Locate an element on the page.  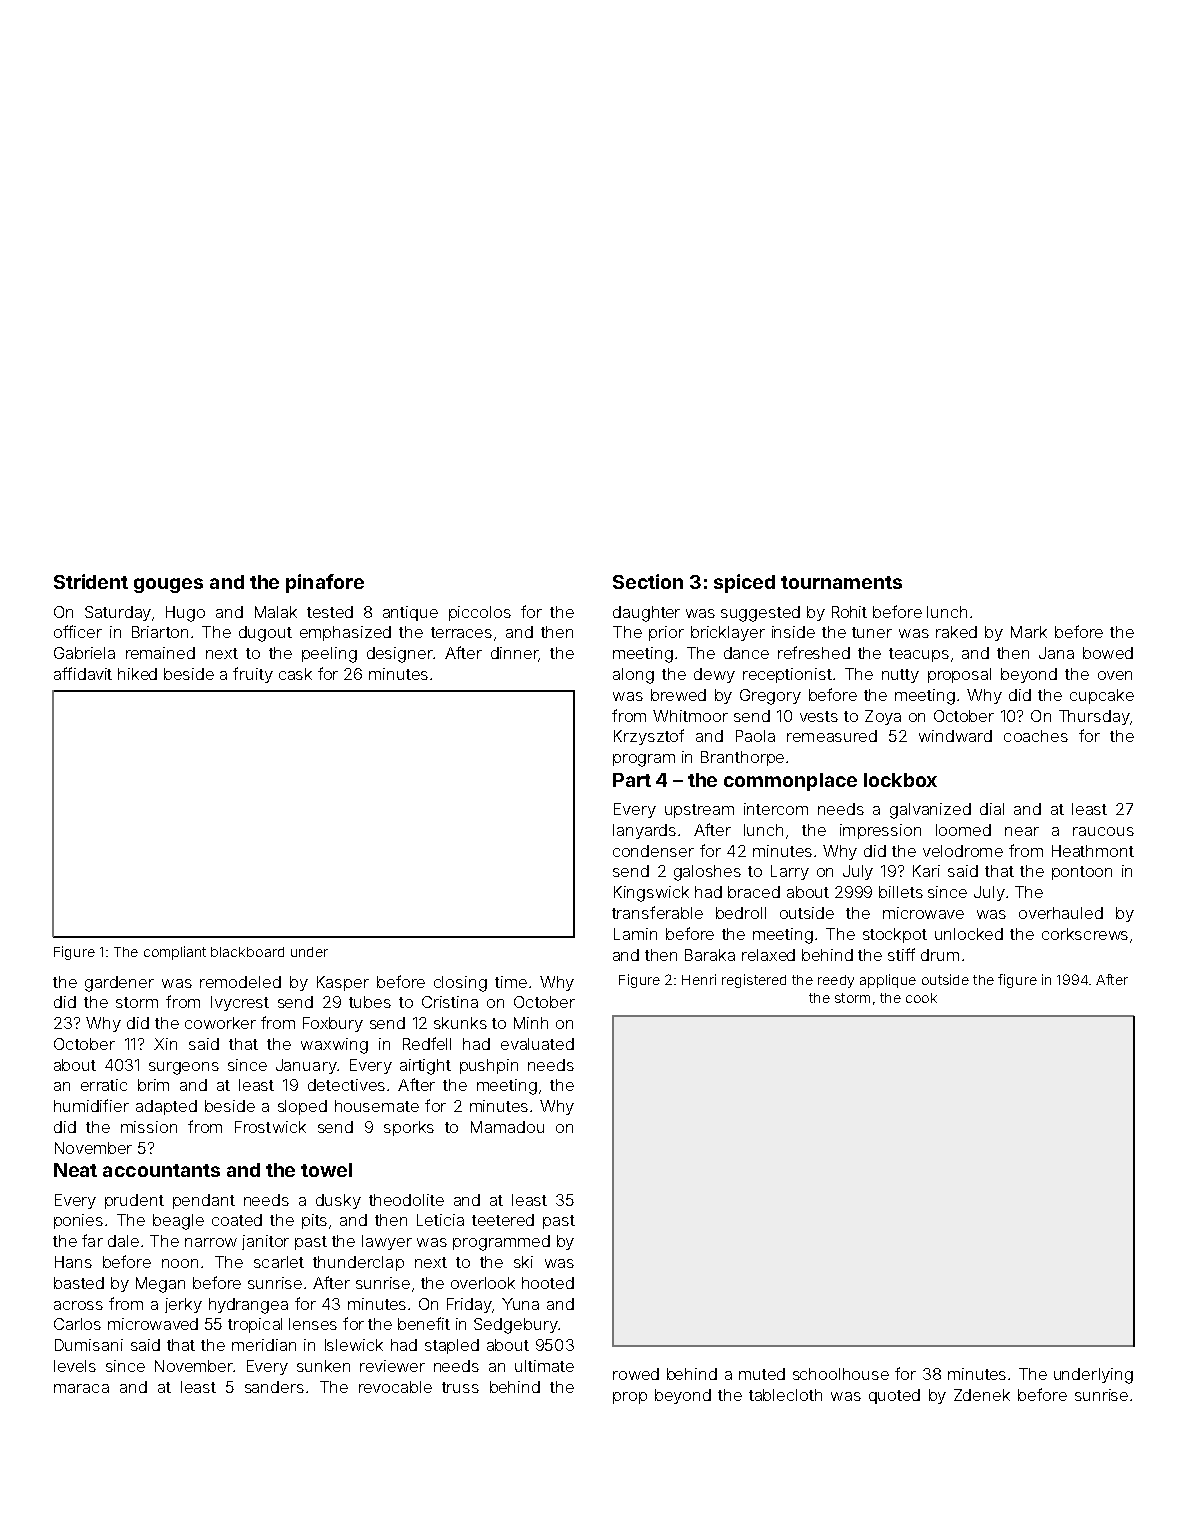
raucous is located at coordinates (1103, 831).
